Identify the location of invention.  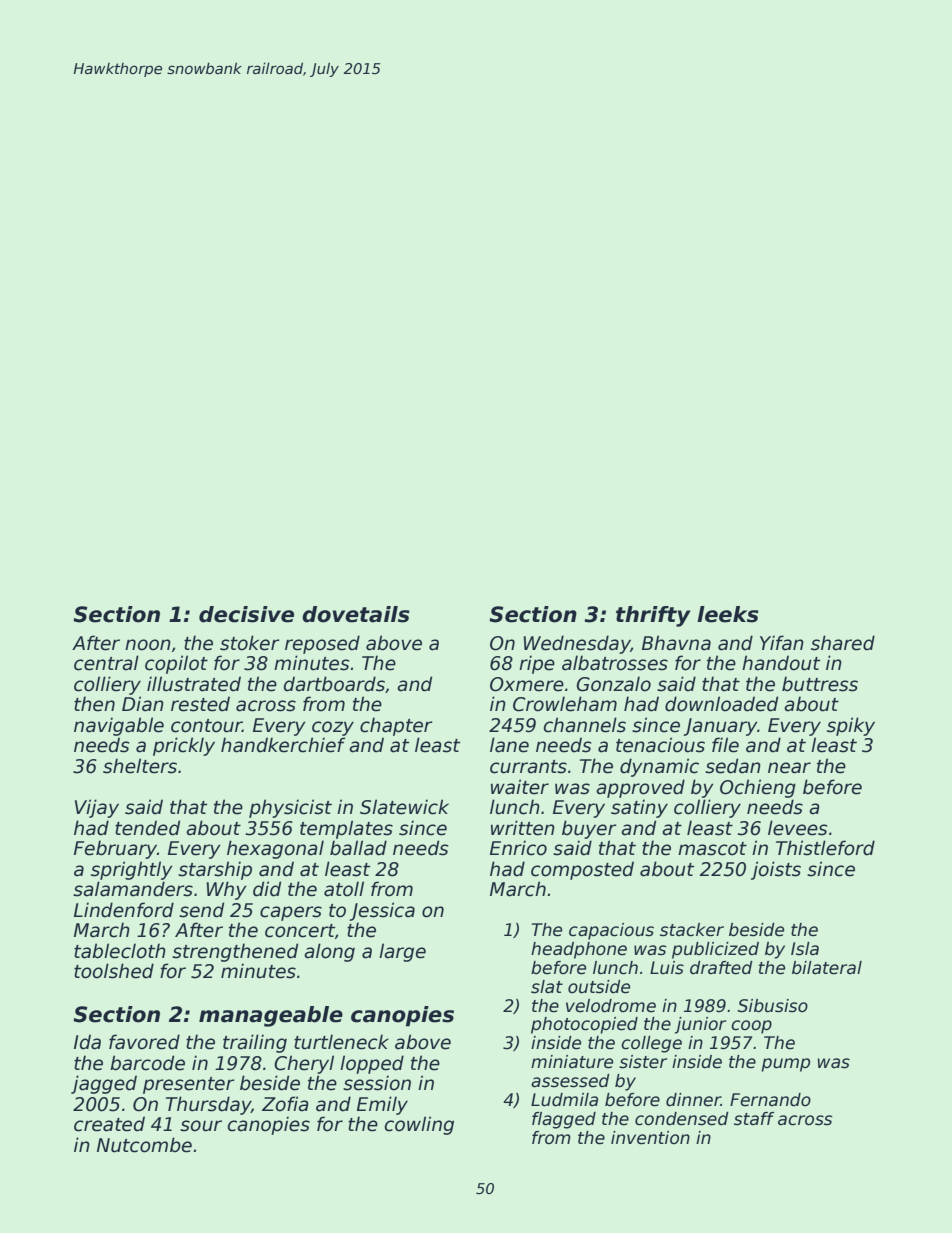
(650, 1138).
